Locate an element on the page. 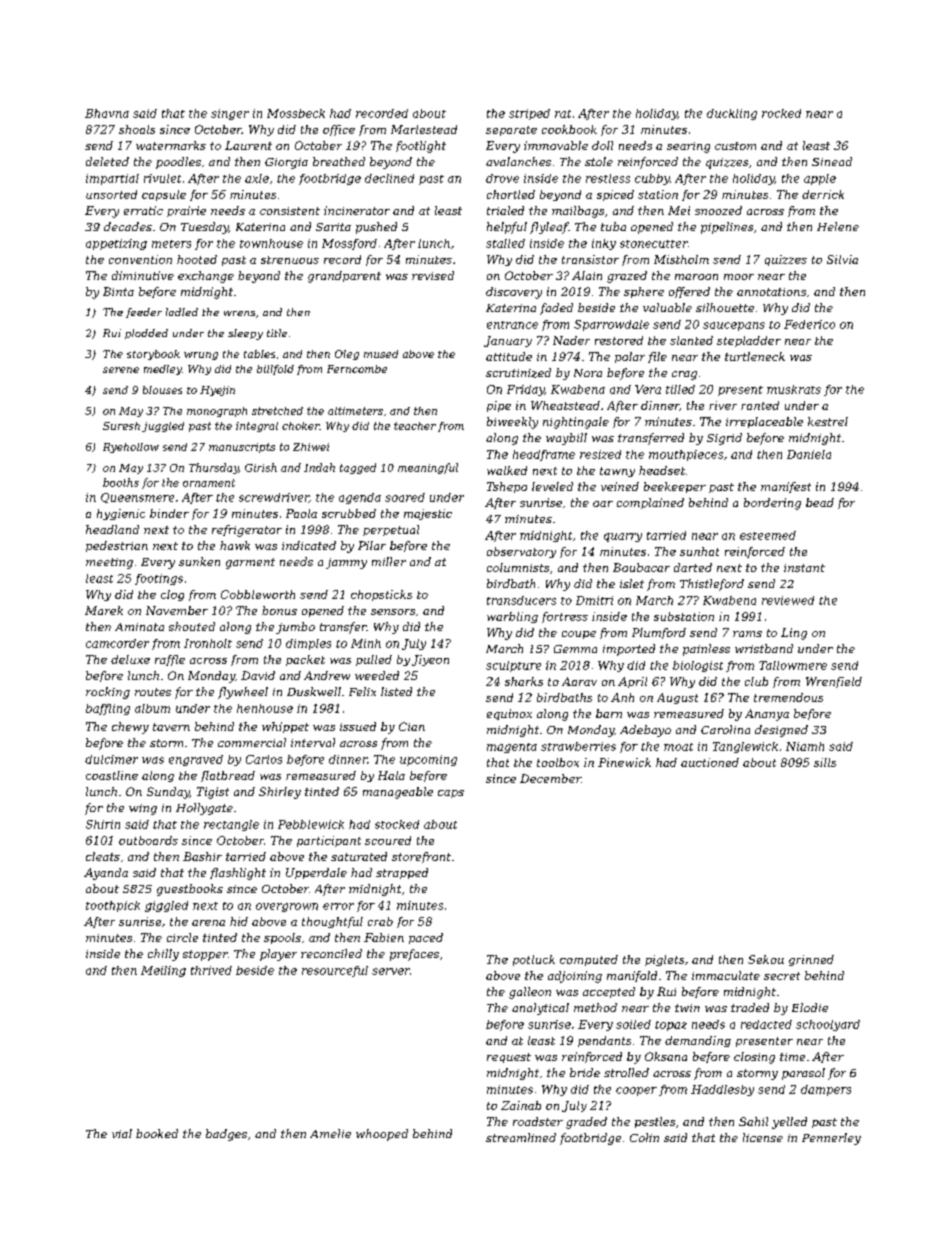 The width and height of the image is (952, 1233). Bhavna is located at coordinates (107, 113).
